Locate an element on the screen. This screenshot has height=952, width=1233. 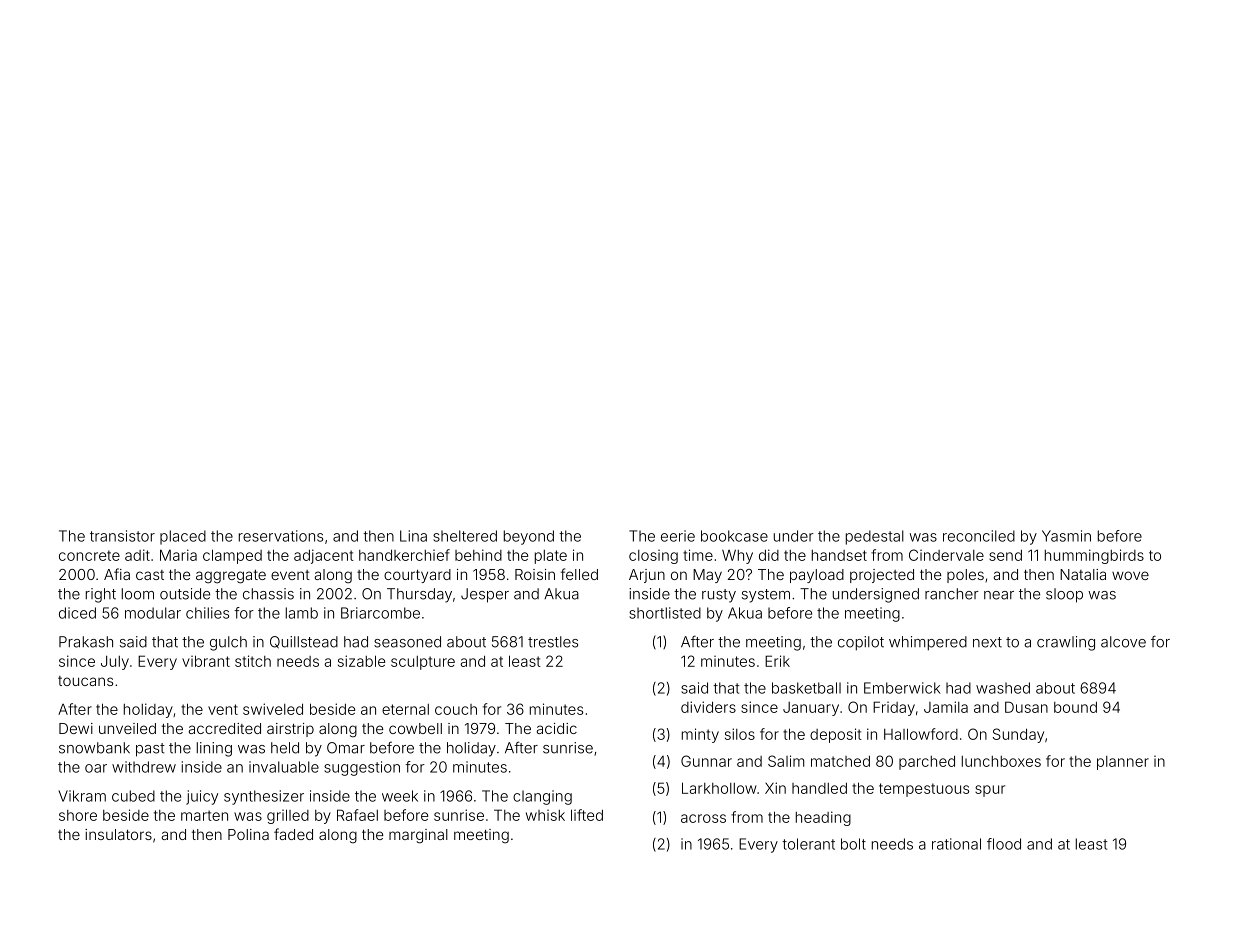
transistor is located at coordinates (122, 536).
